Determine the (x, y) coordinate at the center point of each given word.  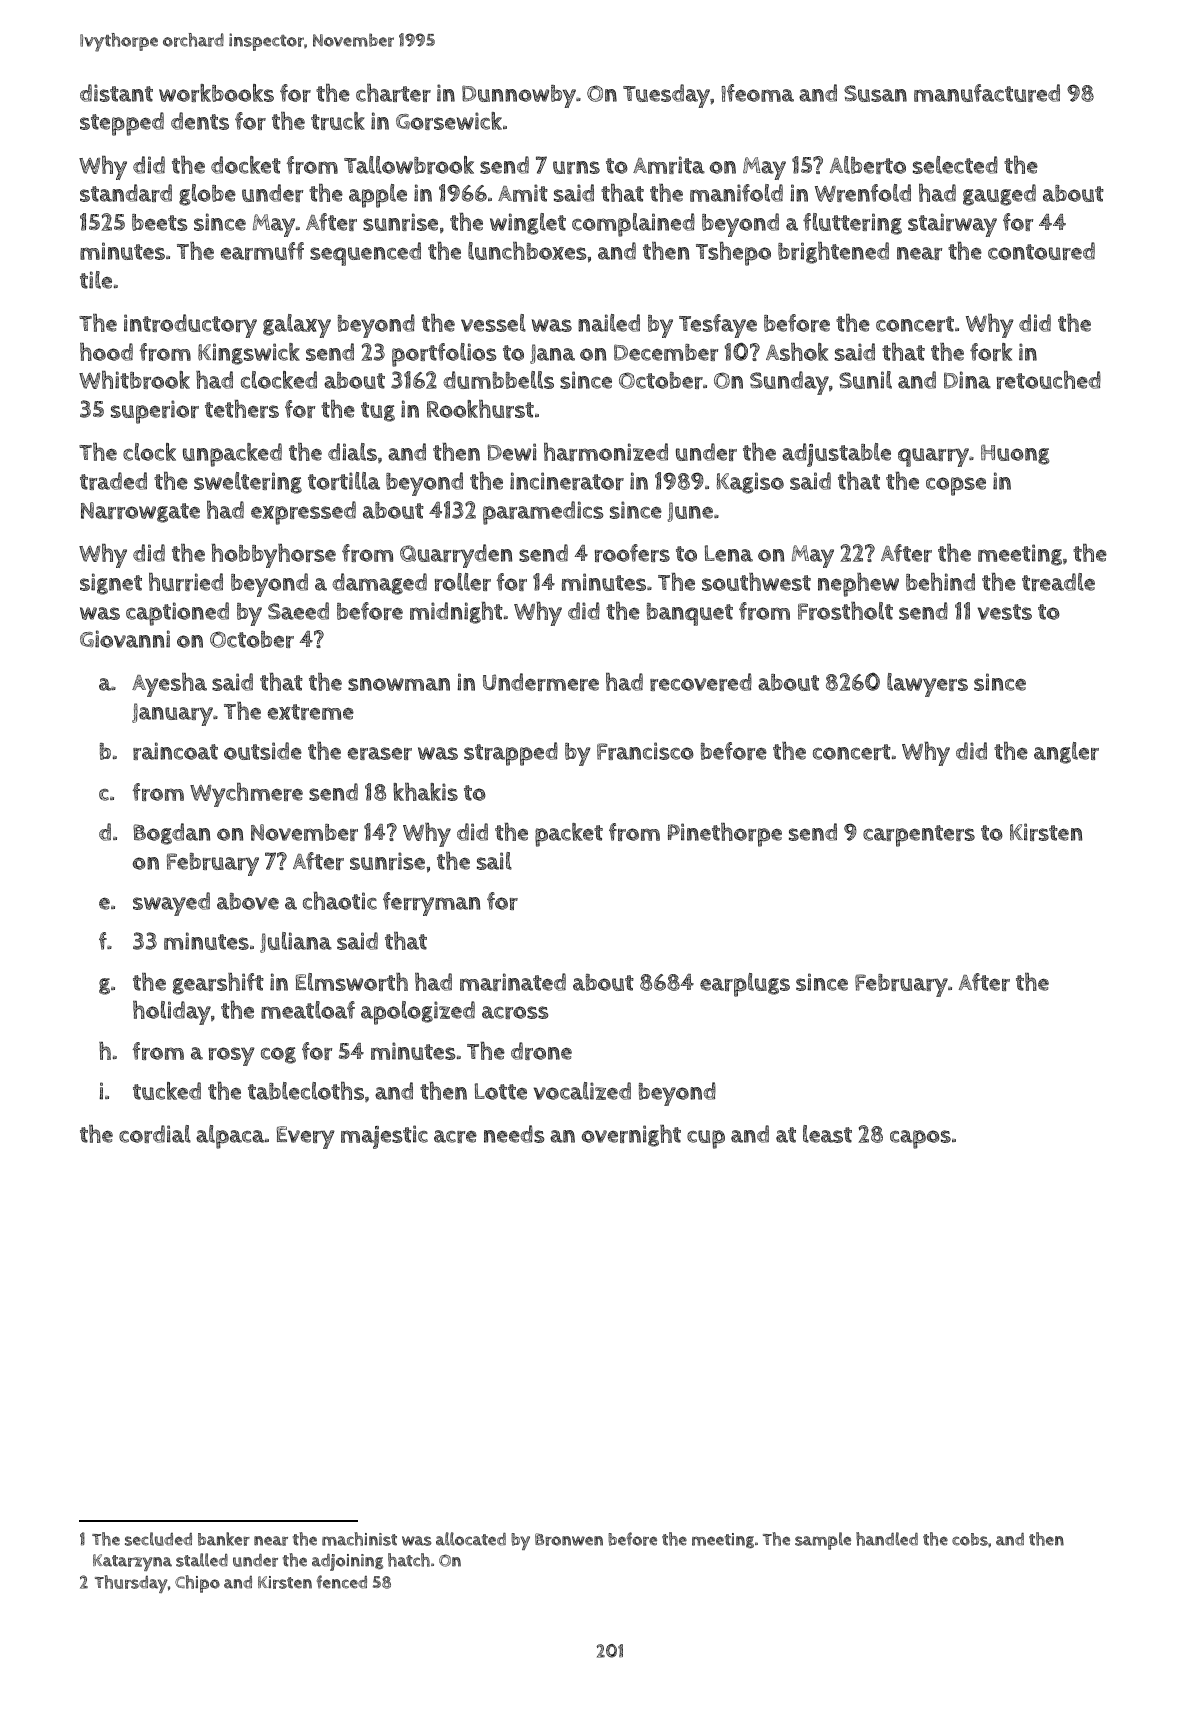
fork (991, 352)
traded (113, 481)
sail (494, 861)
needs (514, 1134)
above (248, 901)
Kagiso (750, 483)
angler (1066, 753)
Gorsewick (449, 121)
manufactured (987, 93)
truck (338, 121)
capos (920, 1139)
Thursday (131, 1584)
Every (306, 1137)
